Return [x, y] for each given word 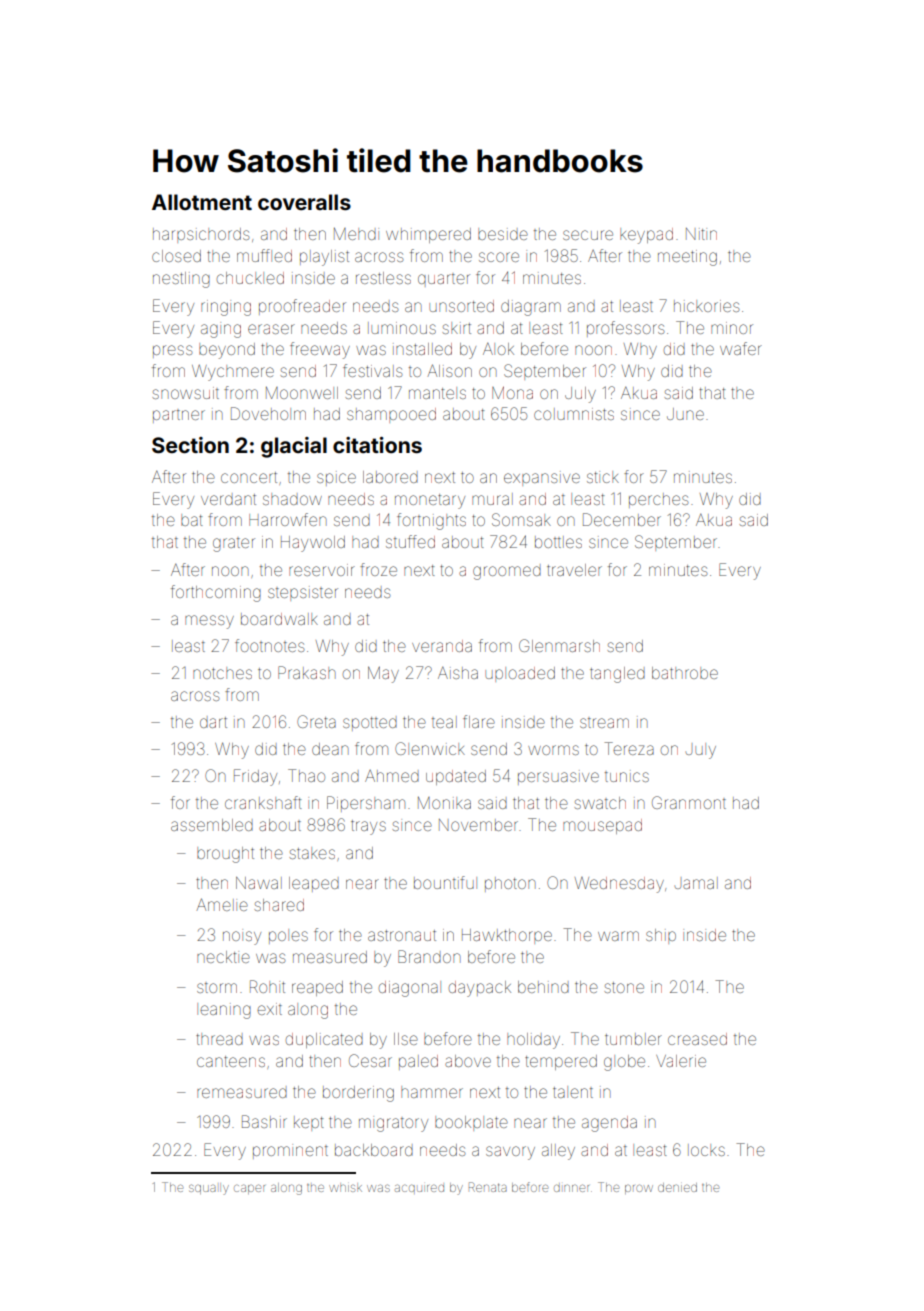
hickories [706, 306]
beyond [227, 351]
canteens [231, 1061]
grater [234, 545]
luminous [402, 328]
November [478, 825]
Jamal [696, 883]
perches [658, 500]
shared [279, 905]
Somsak [521, 519]
